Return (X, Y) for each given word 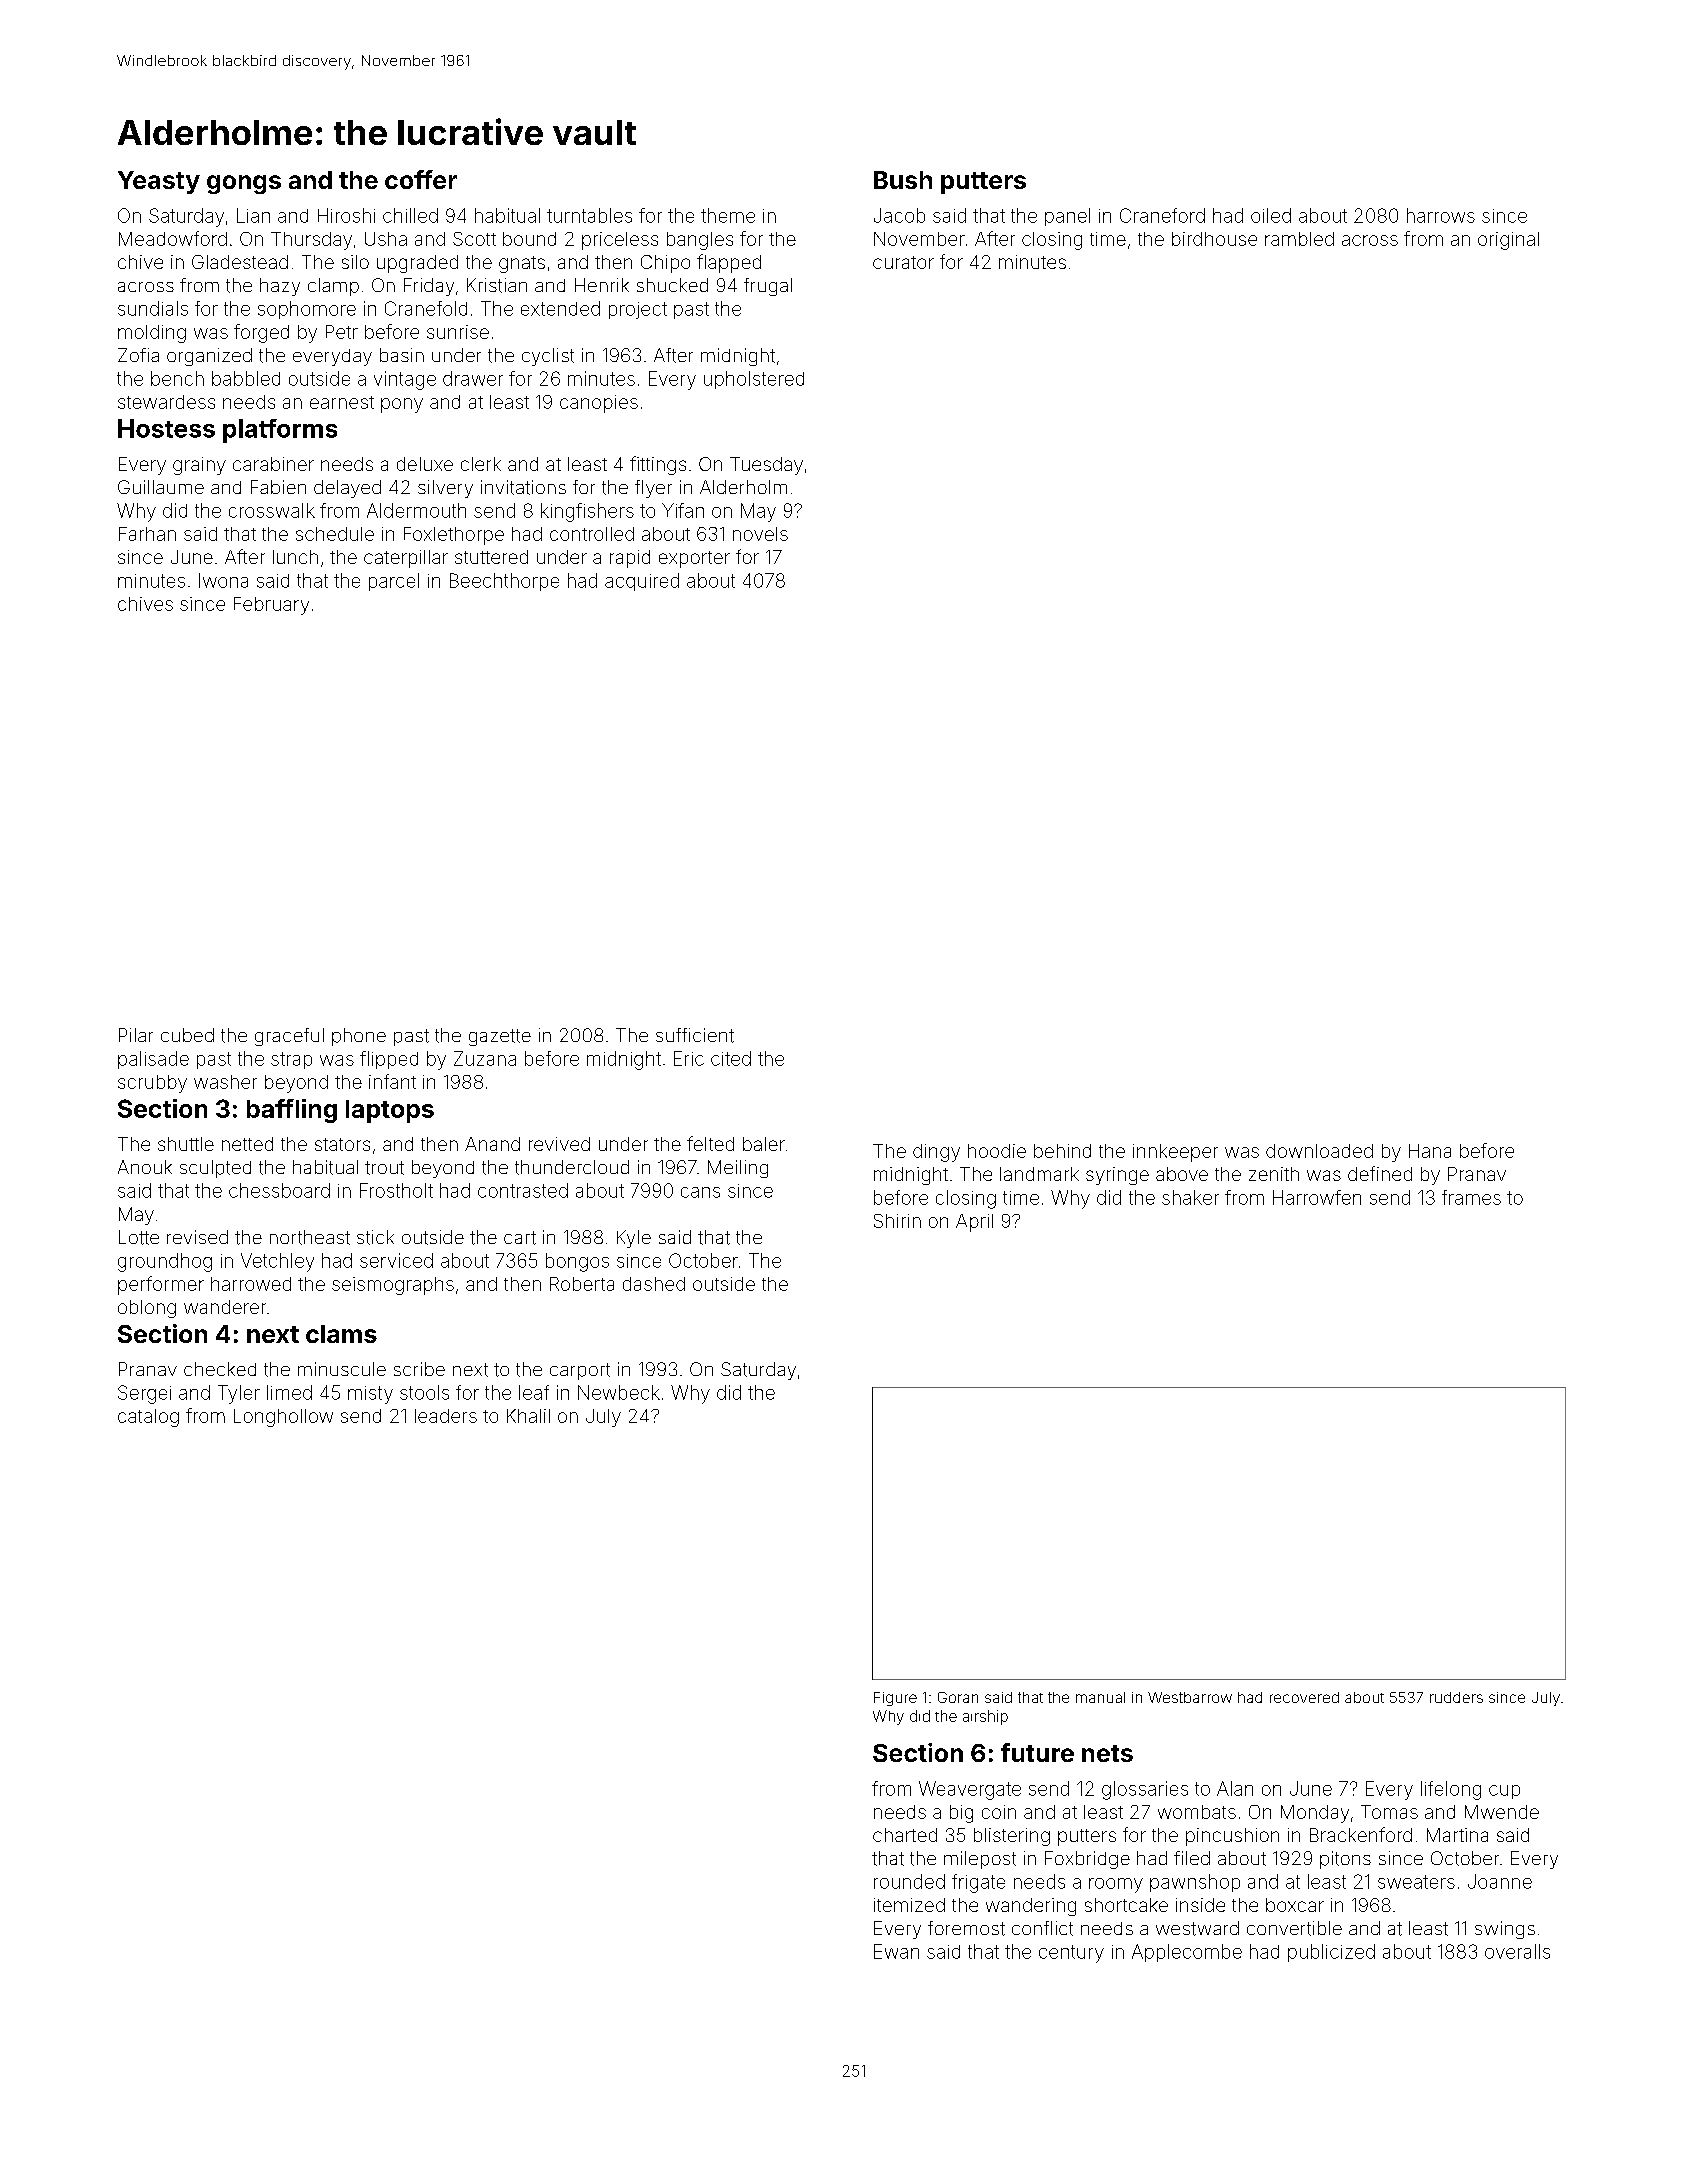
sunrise (458, 332)
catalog (148, 1418)
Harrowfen (1317, 1197)
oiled (1271, 215)
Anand (492, 1144)
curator (903, 262)
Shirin (897, 1221)
